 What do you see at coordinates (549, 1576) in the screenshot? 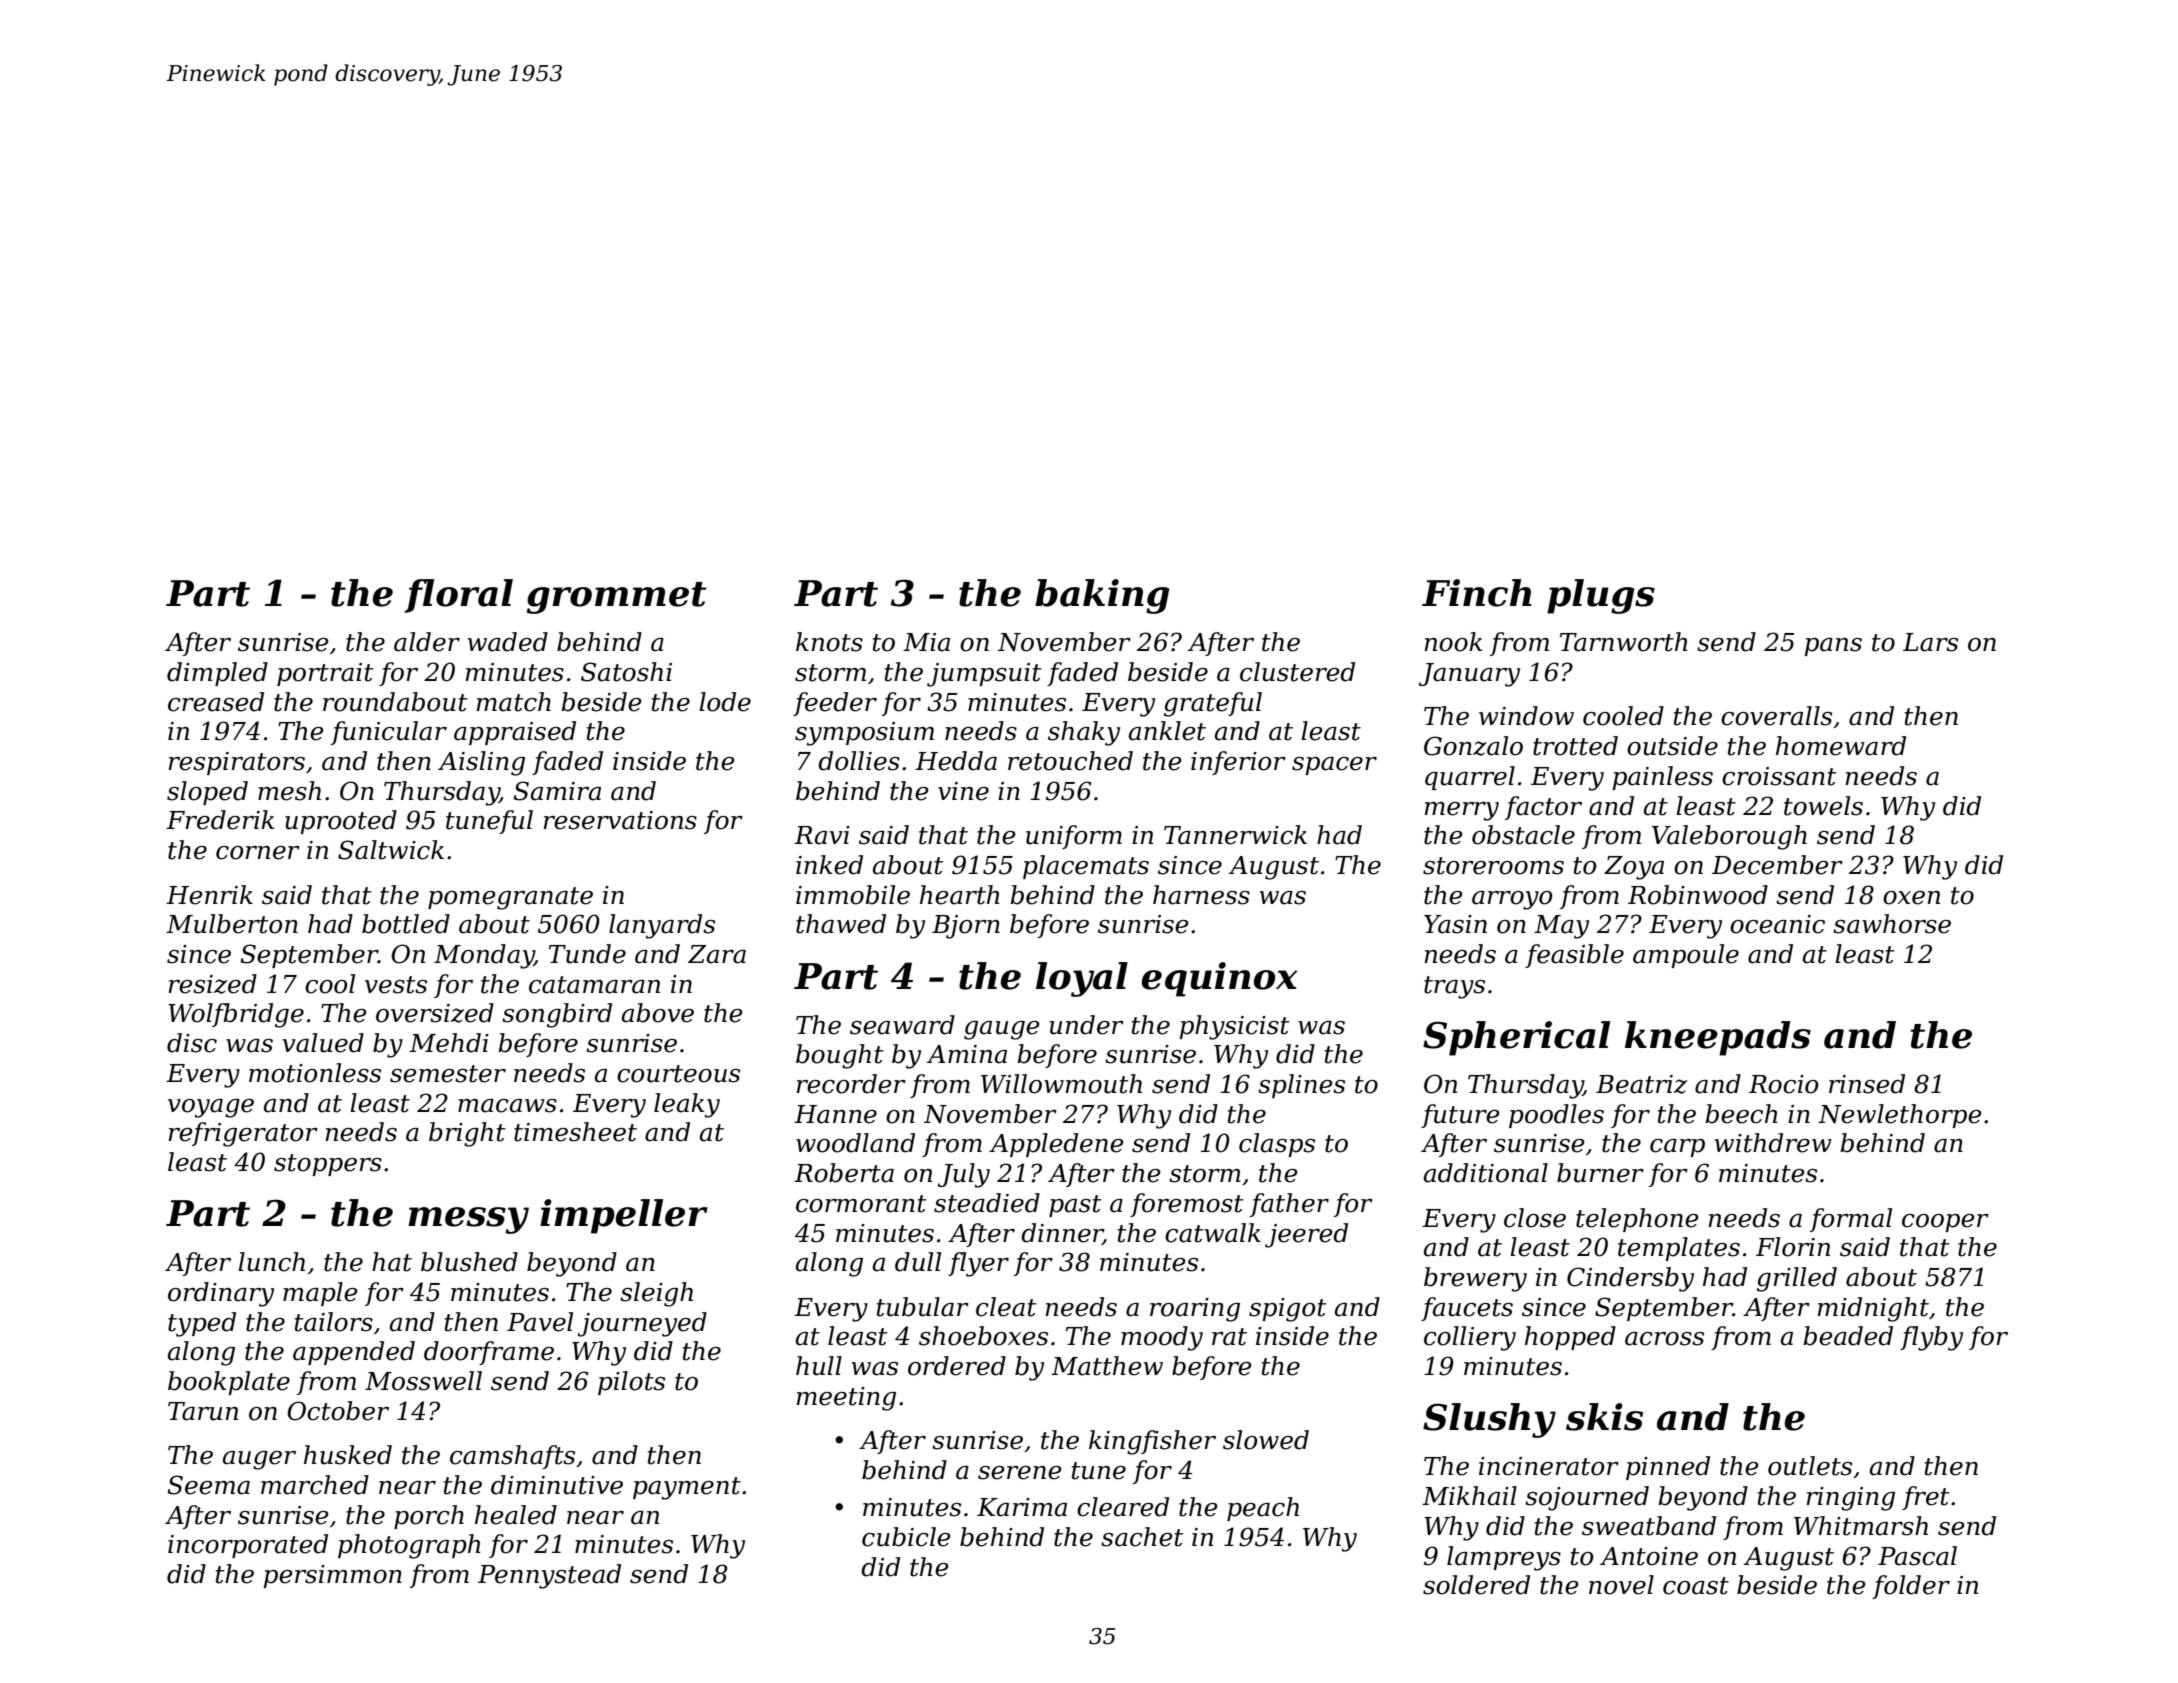
I see `Pennystead` at bounding box center [549, 1576].
